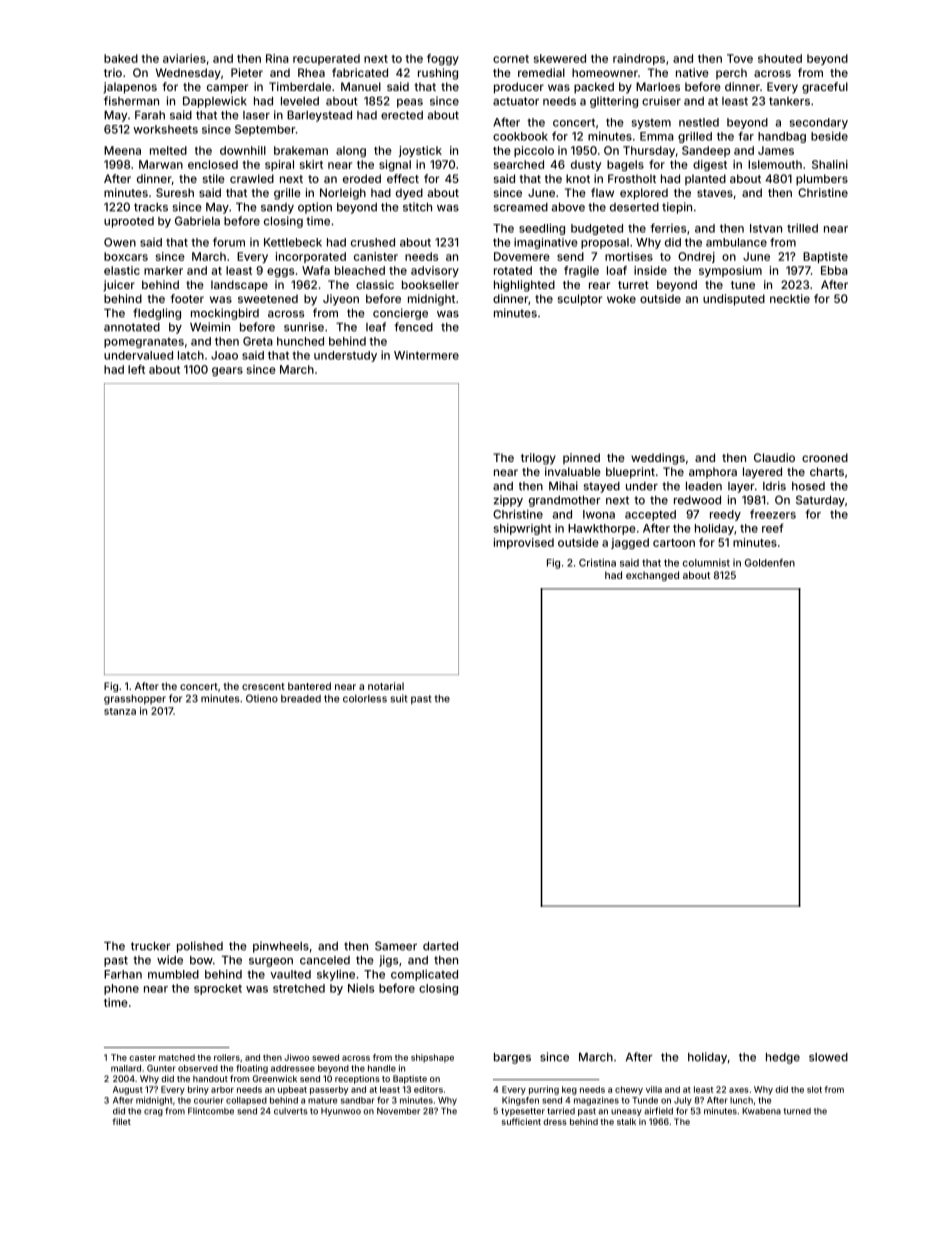 Image resolution: width=952 pixels, height=1233 pixels. Describe the element at coordinates (191, 355) in the document. I see `latch` at that location.
